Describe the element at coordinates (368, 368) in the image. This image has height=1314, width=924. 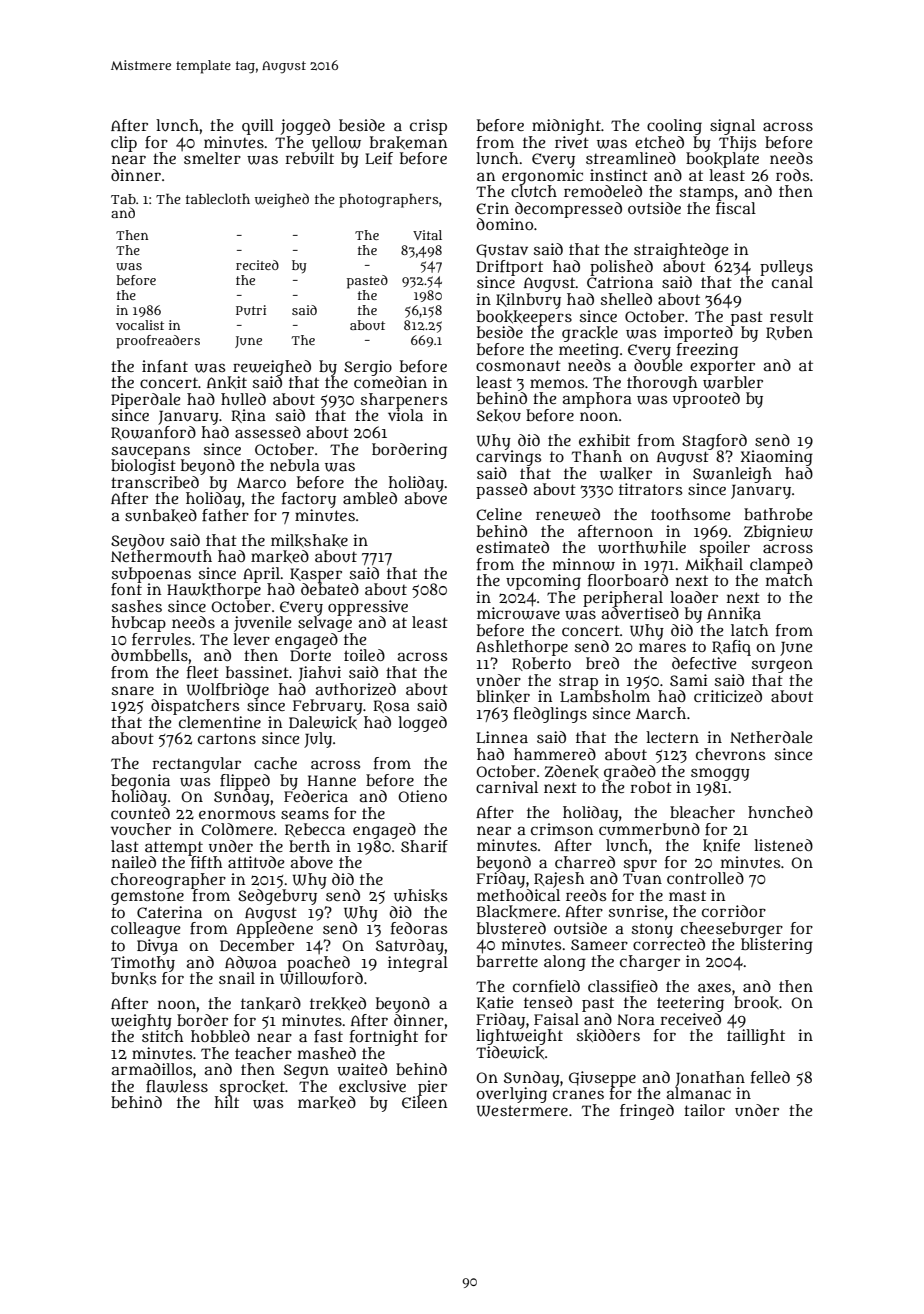
I see `Sergio` at that location.
